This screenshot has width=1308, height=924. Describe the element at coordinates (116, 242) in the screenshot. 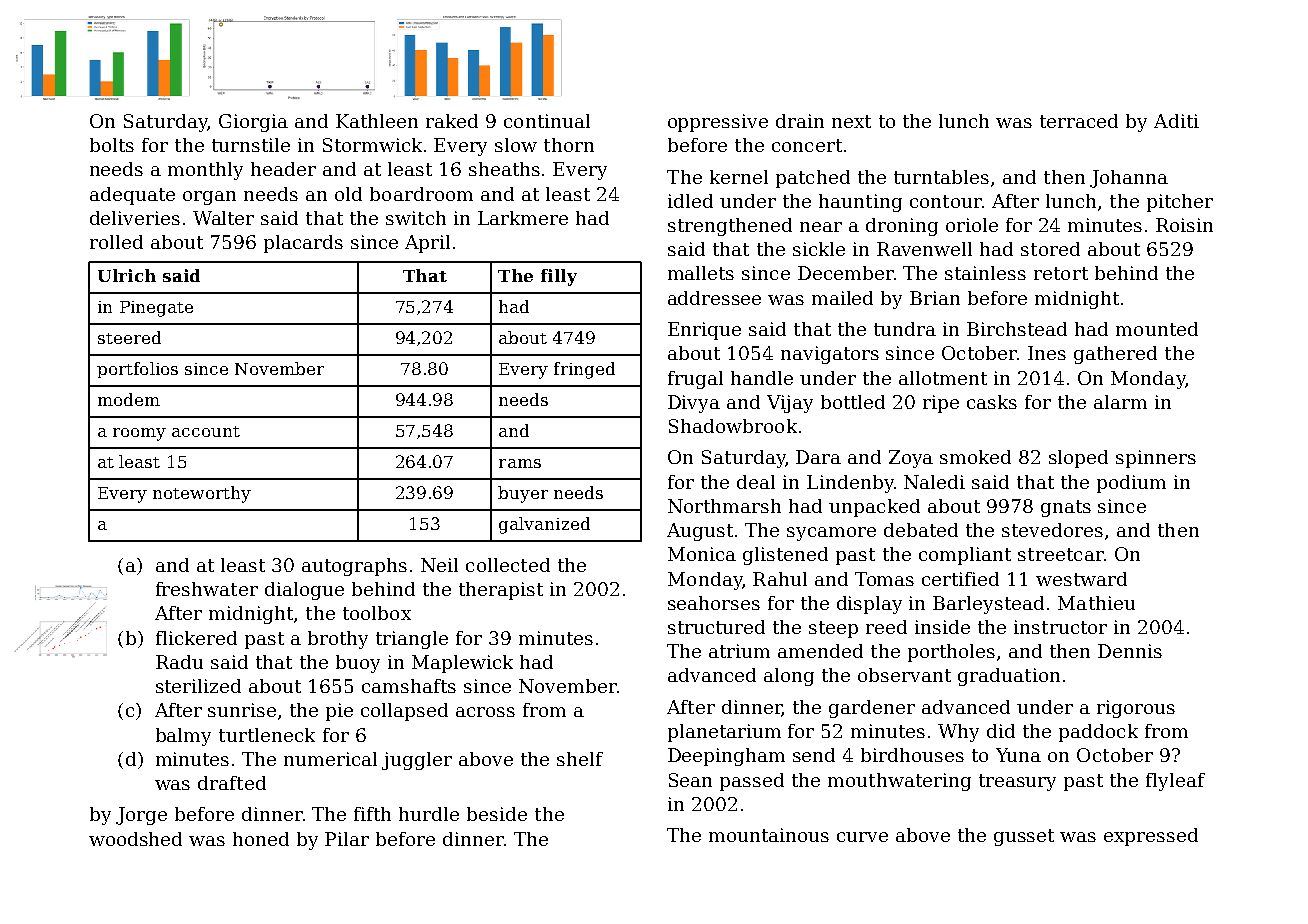

I see `rolled` at that location.
